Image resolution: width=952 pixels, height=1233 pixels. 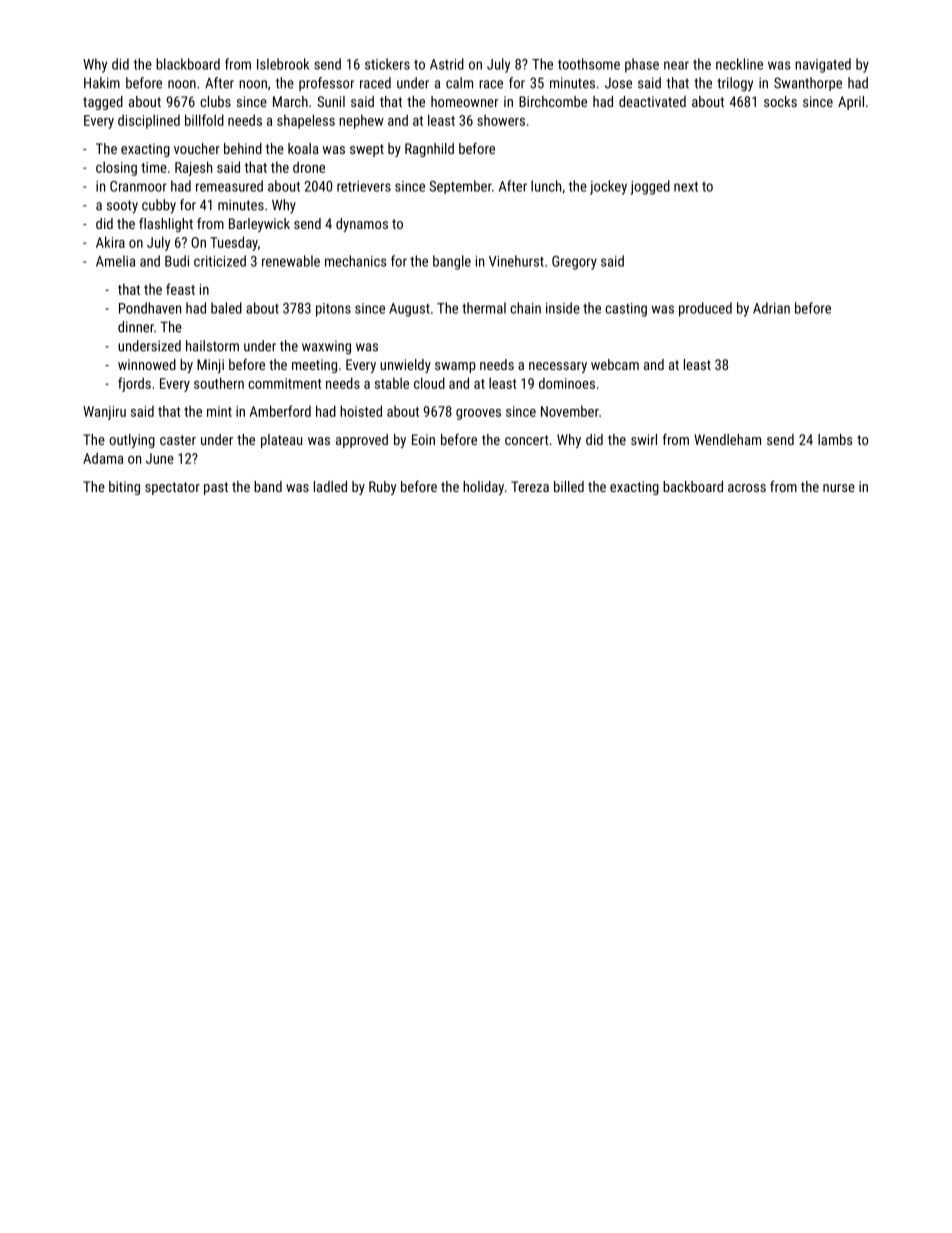 I want to click on lambs, so click(x=835, y=439).
